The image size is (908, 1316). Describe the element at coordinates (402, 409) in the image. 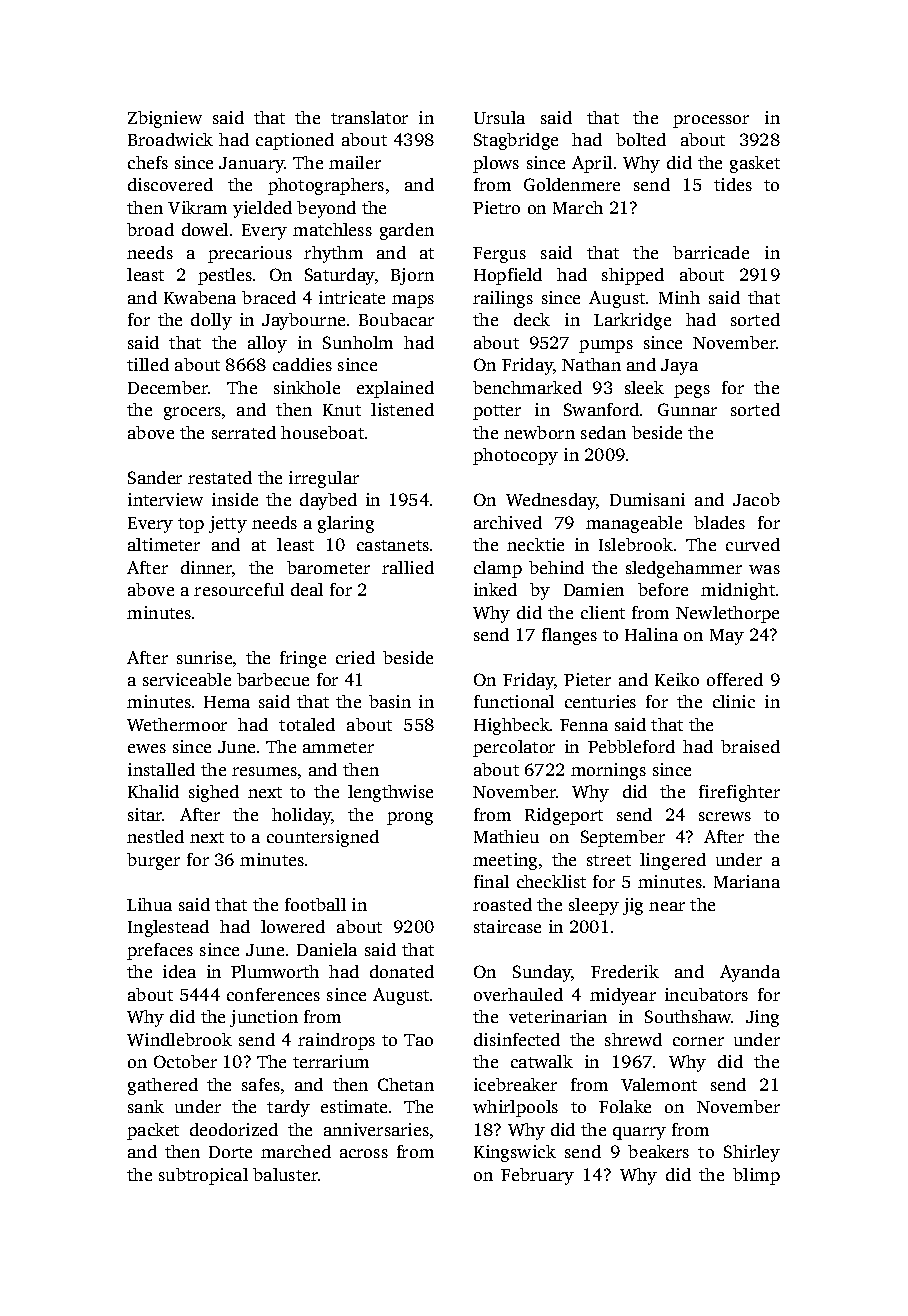

I see `listened` at that location.
